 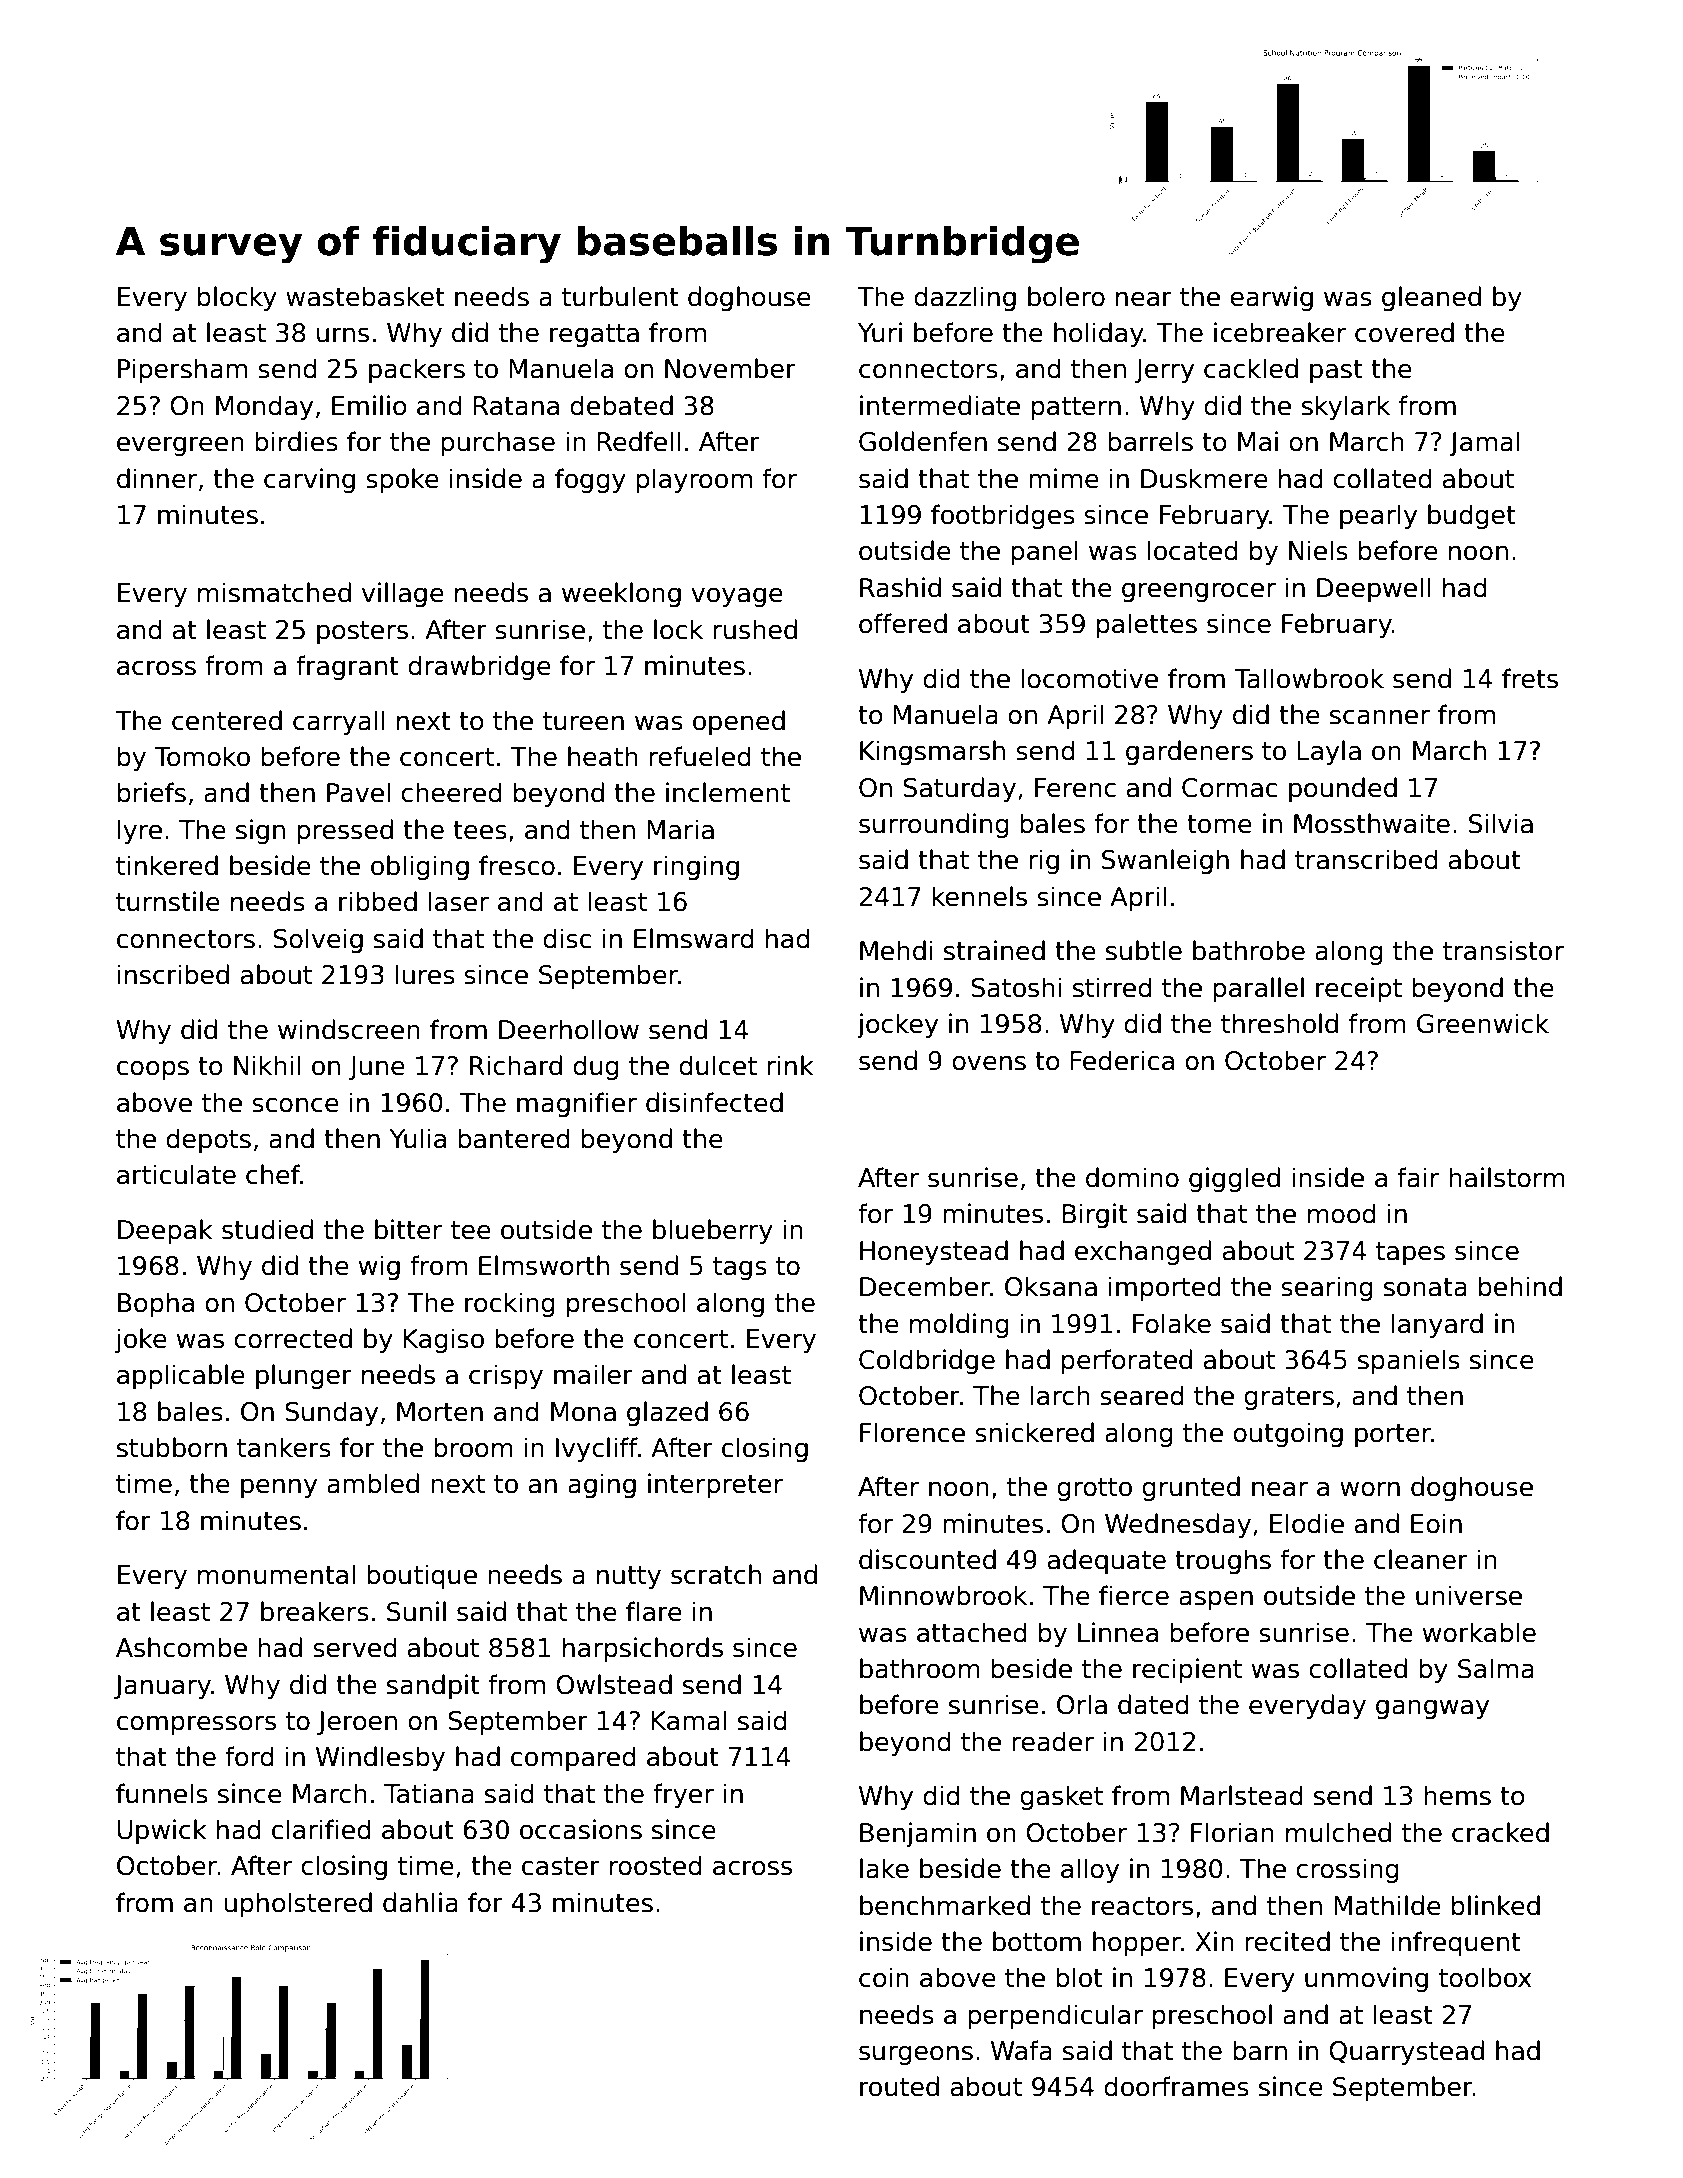 I want to click on gardeners, so click(x=1189, y=752).
